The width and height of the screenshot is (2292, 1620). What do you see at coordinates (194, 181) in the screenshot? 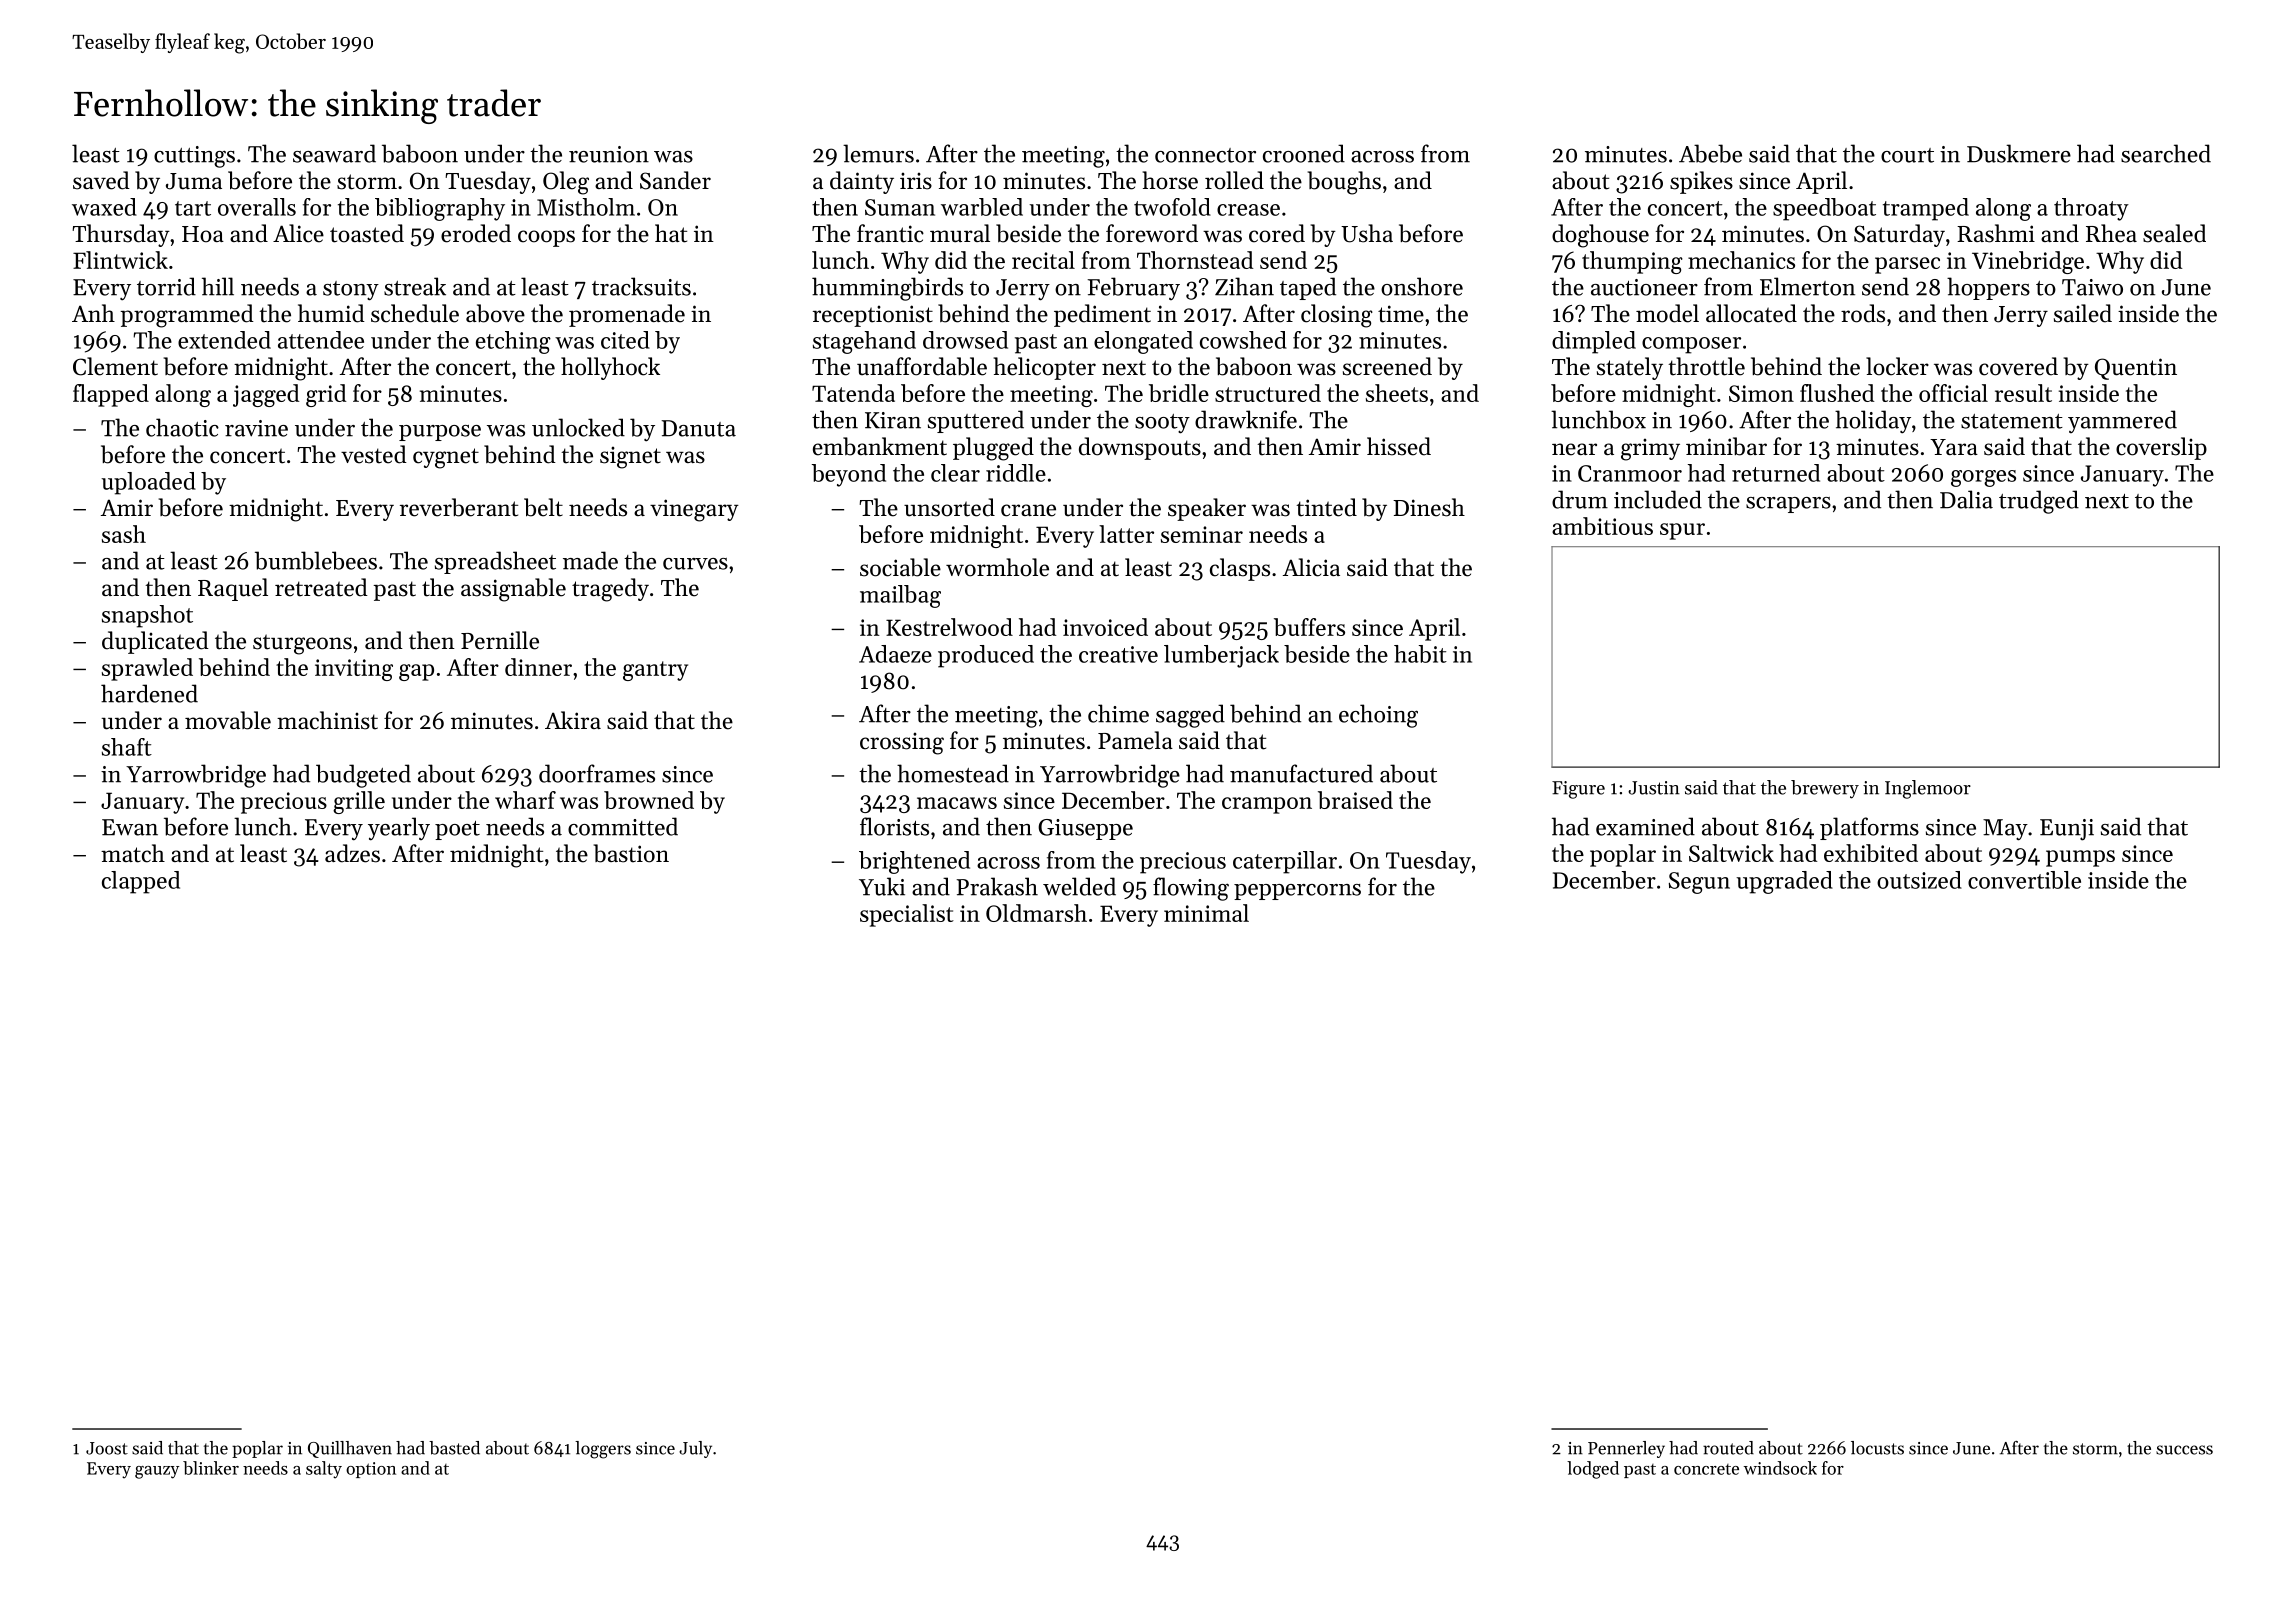
I see `Juma` at bounding box center [194, 181].
